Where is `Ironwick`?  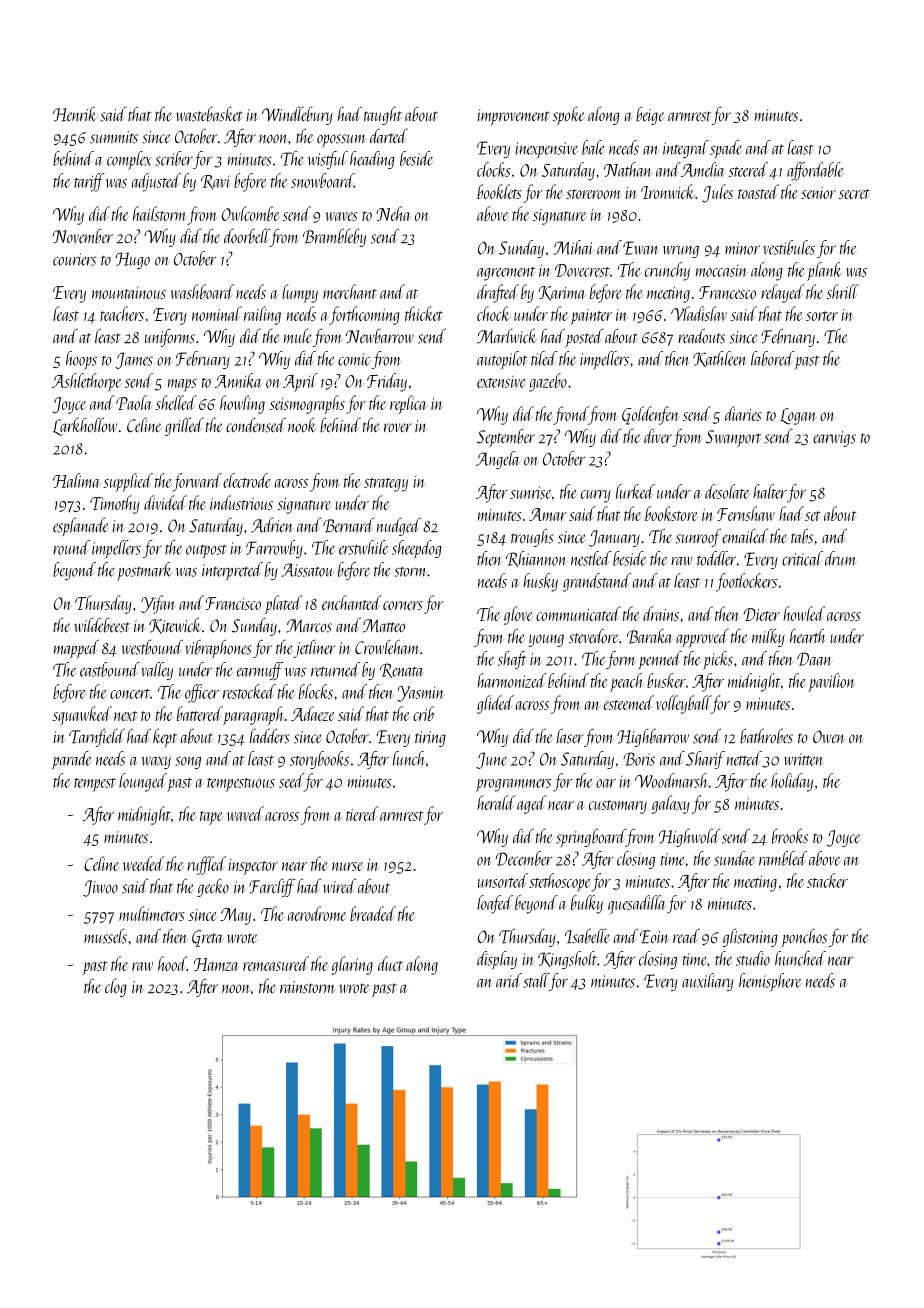
Ironwick is located at coordinates (668, 191).
